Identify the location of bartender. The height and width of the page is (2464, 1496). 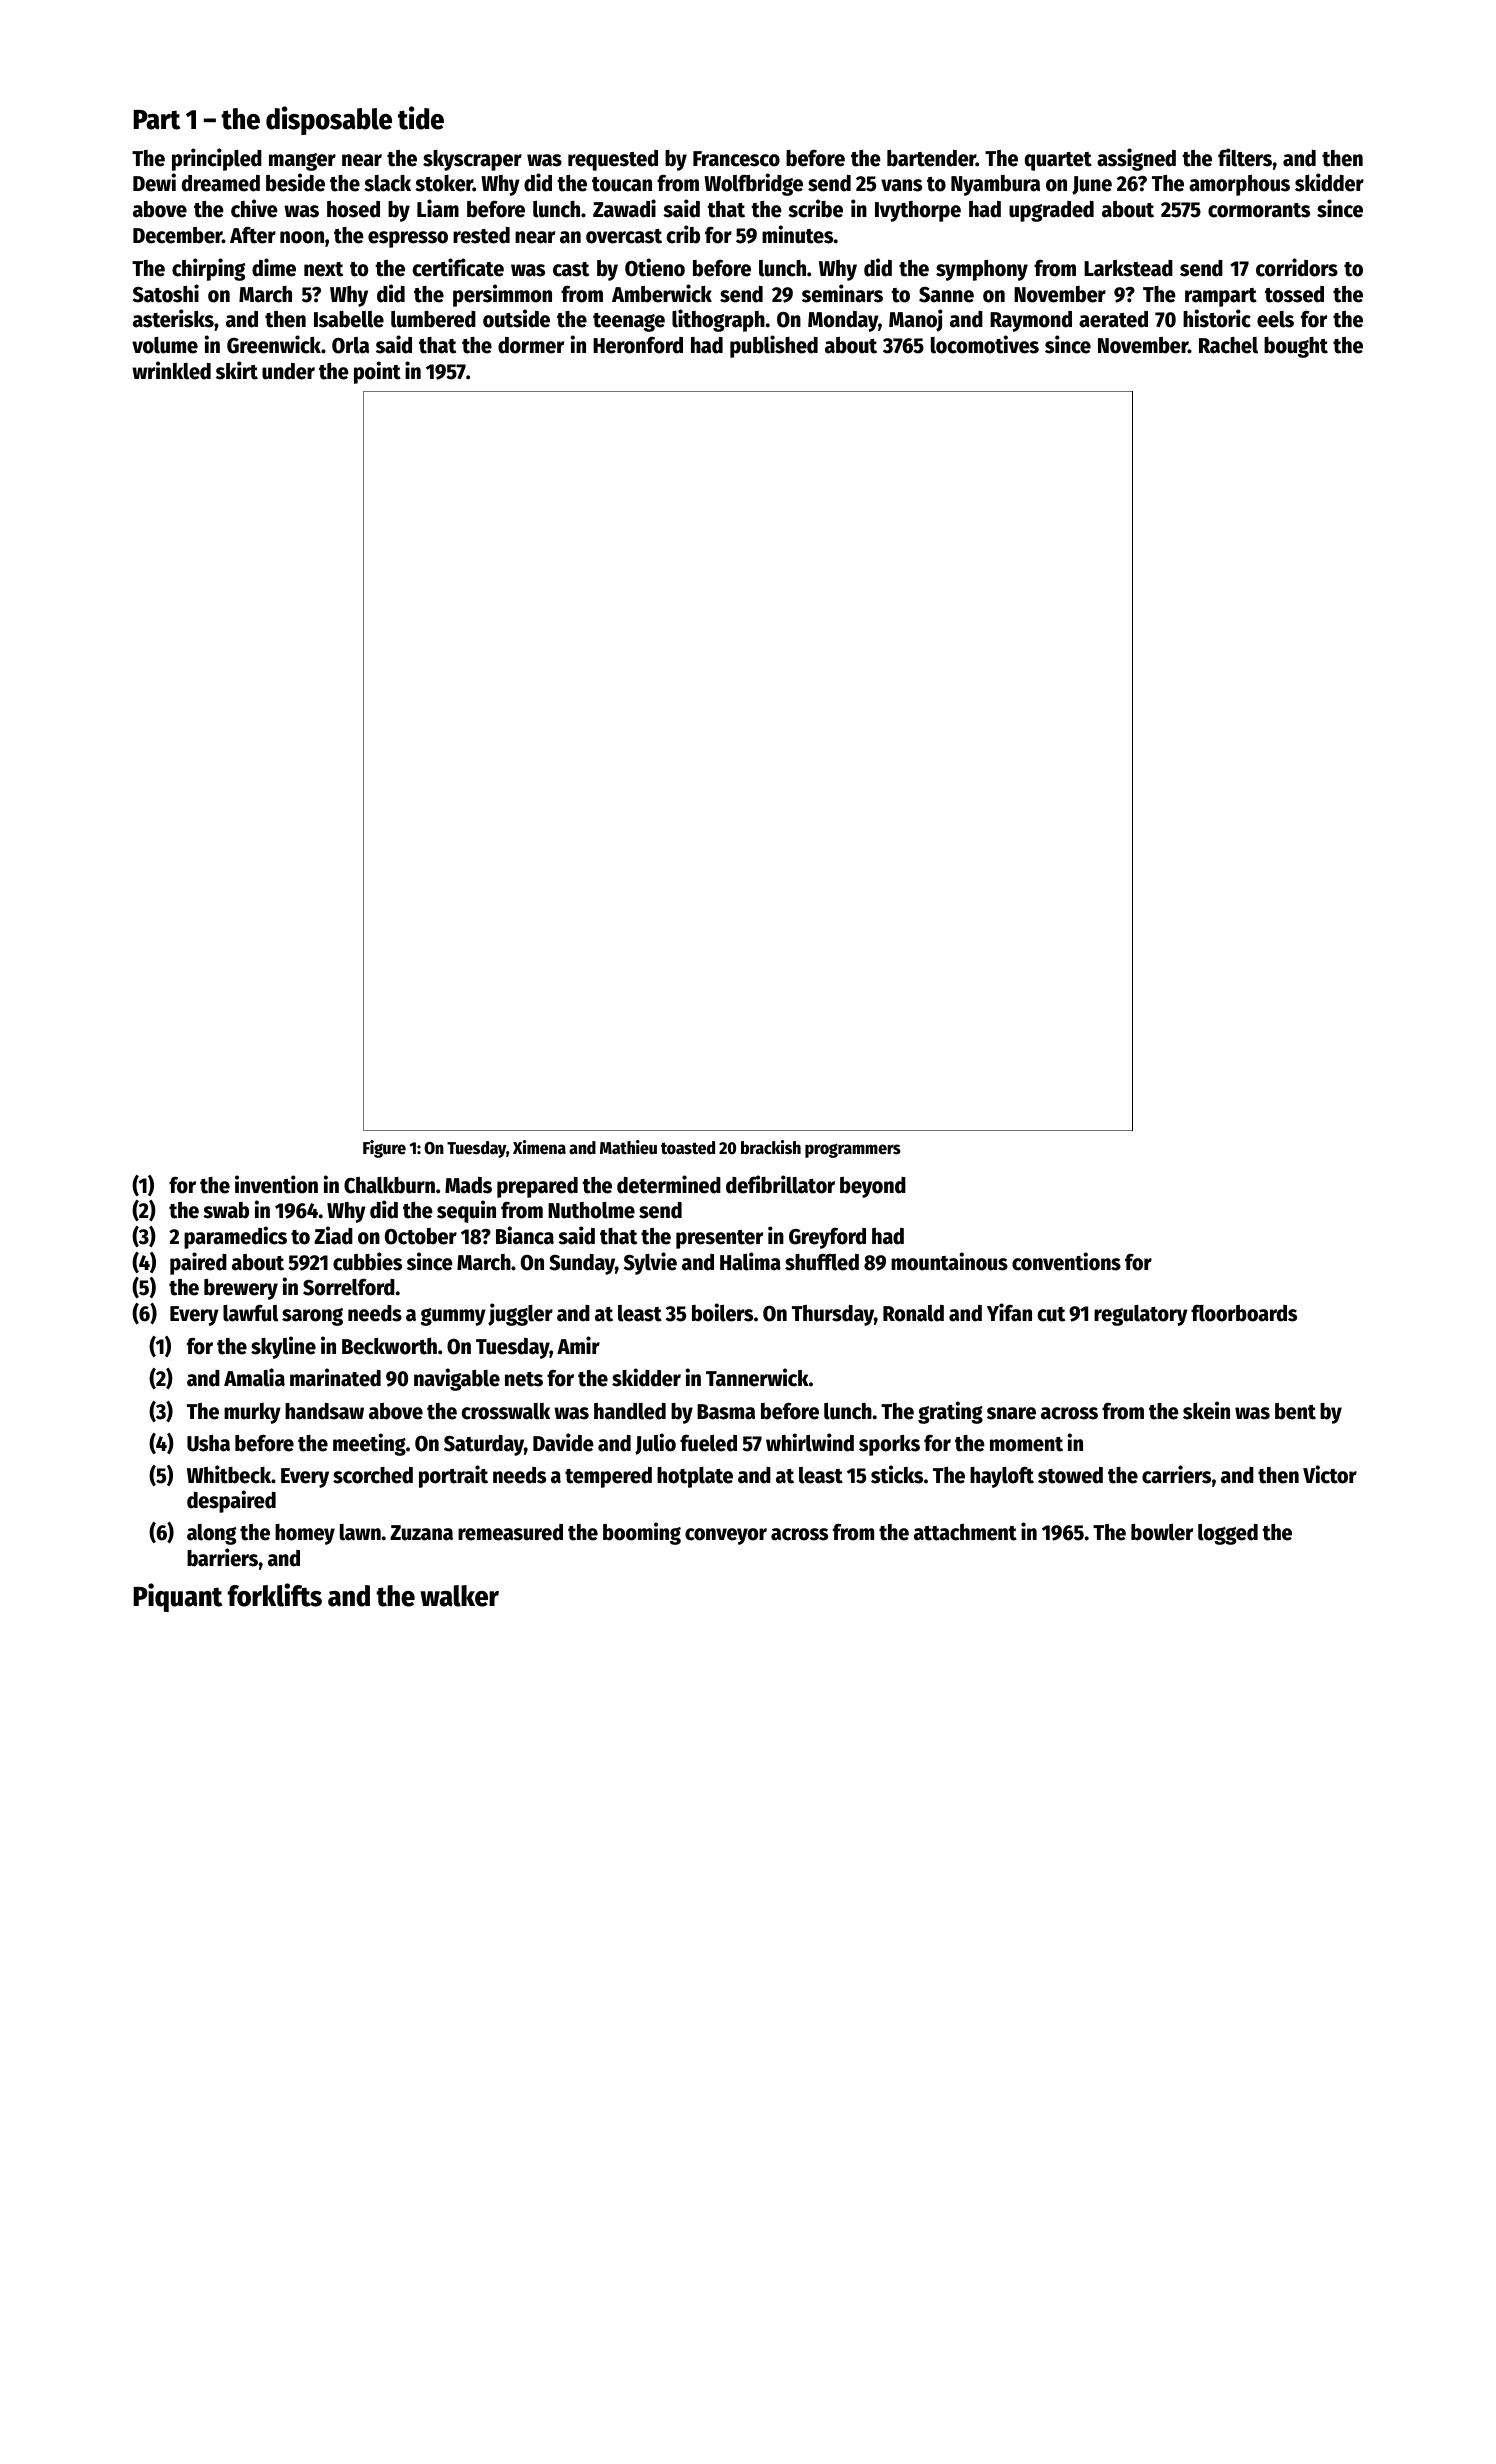
(931, 158).
